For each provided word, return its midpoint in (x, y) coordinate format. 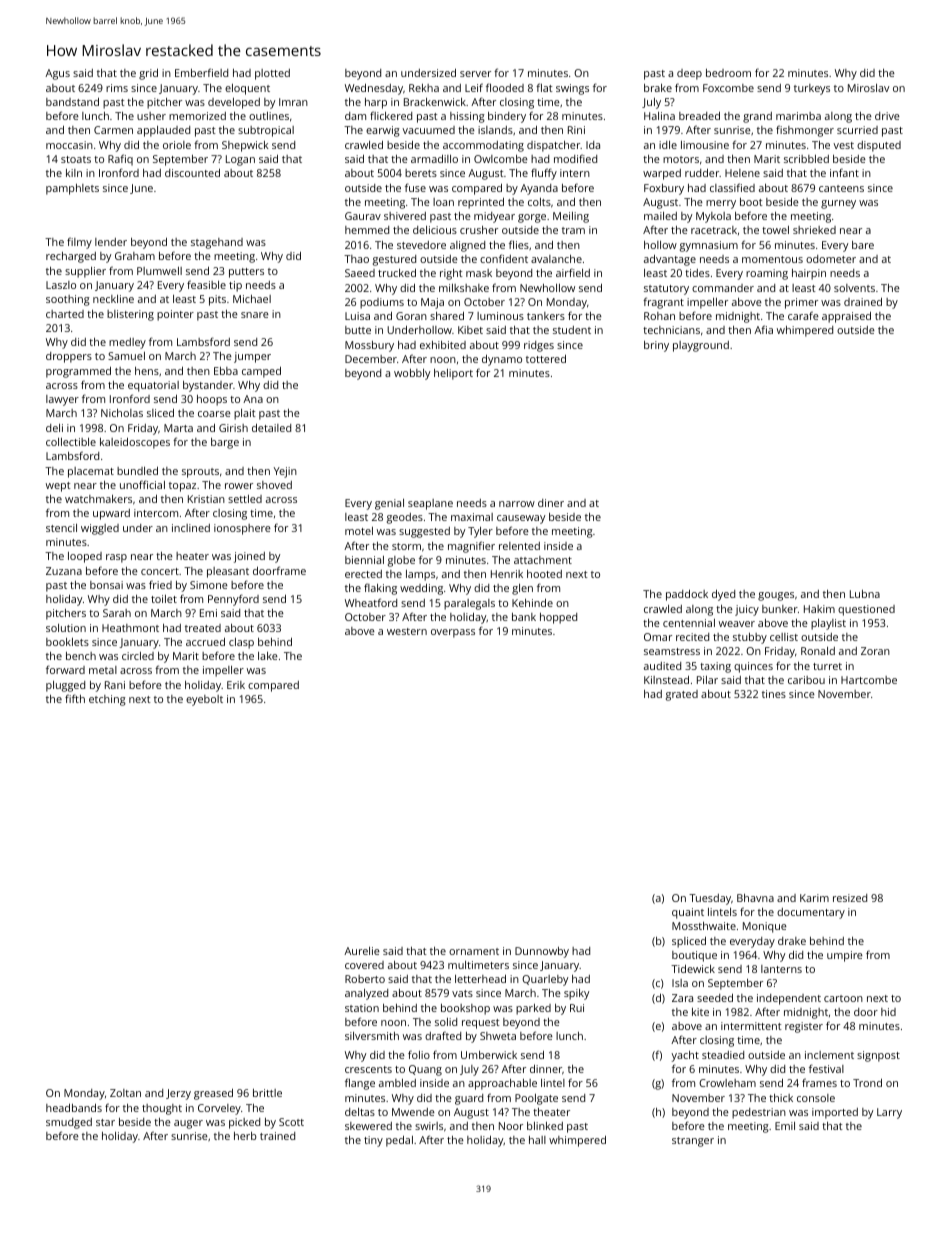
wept (58, 487)
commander (723, 288)
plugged (65, 686)
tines (774, 694)
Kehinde (532, 603)
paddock (687, 595)
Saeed (360, 273)
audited (662, 666)
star (105, 1122)
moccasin (69, 145)
